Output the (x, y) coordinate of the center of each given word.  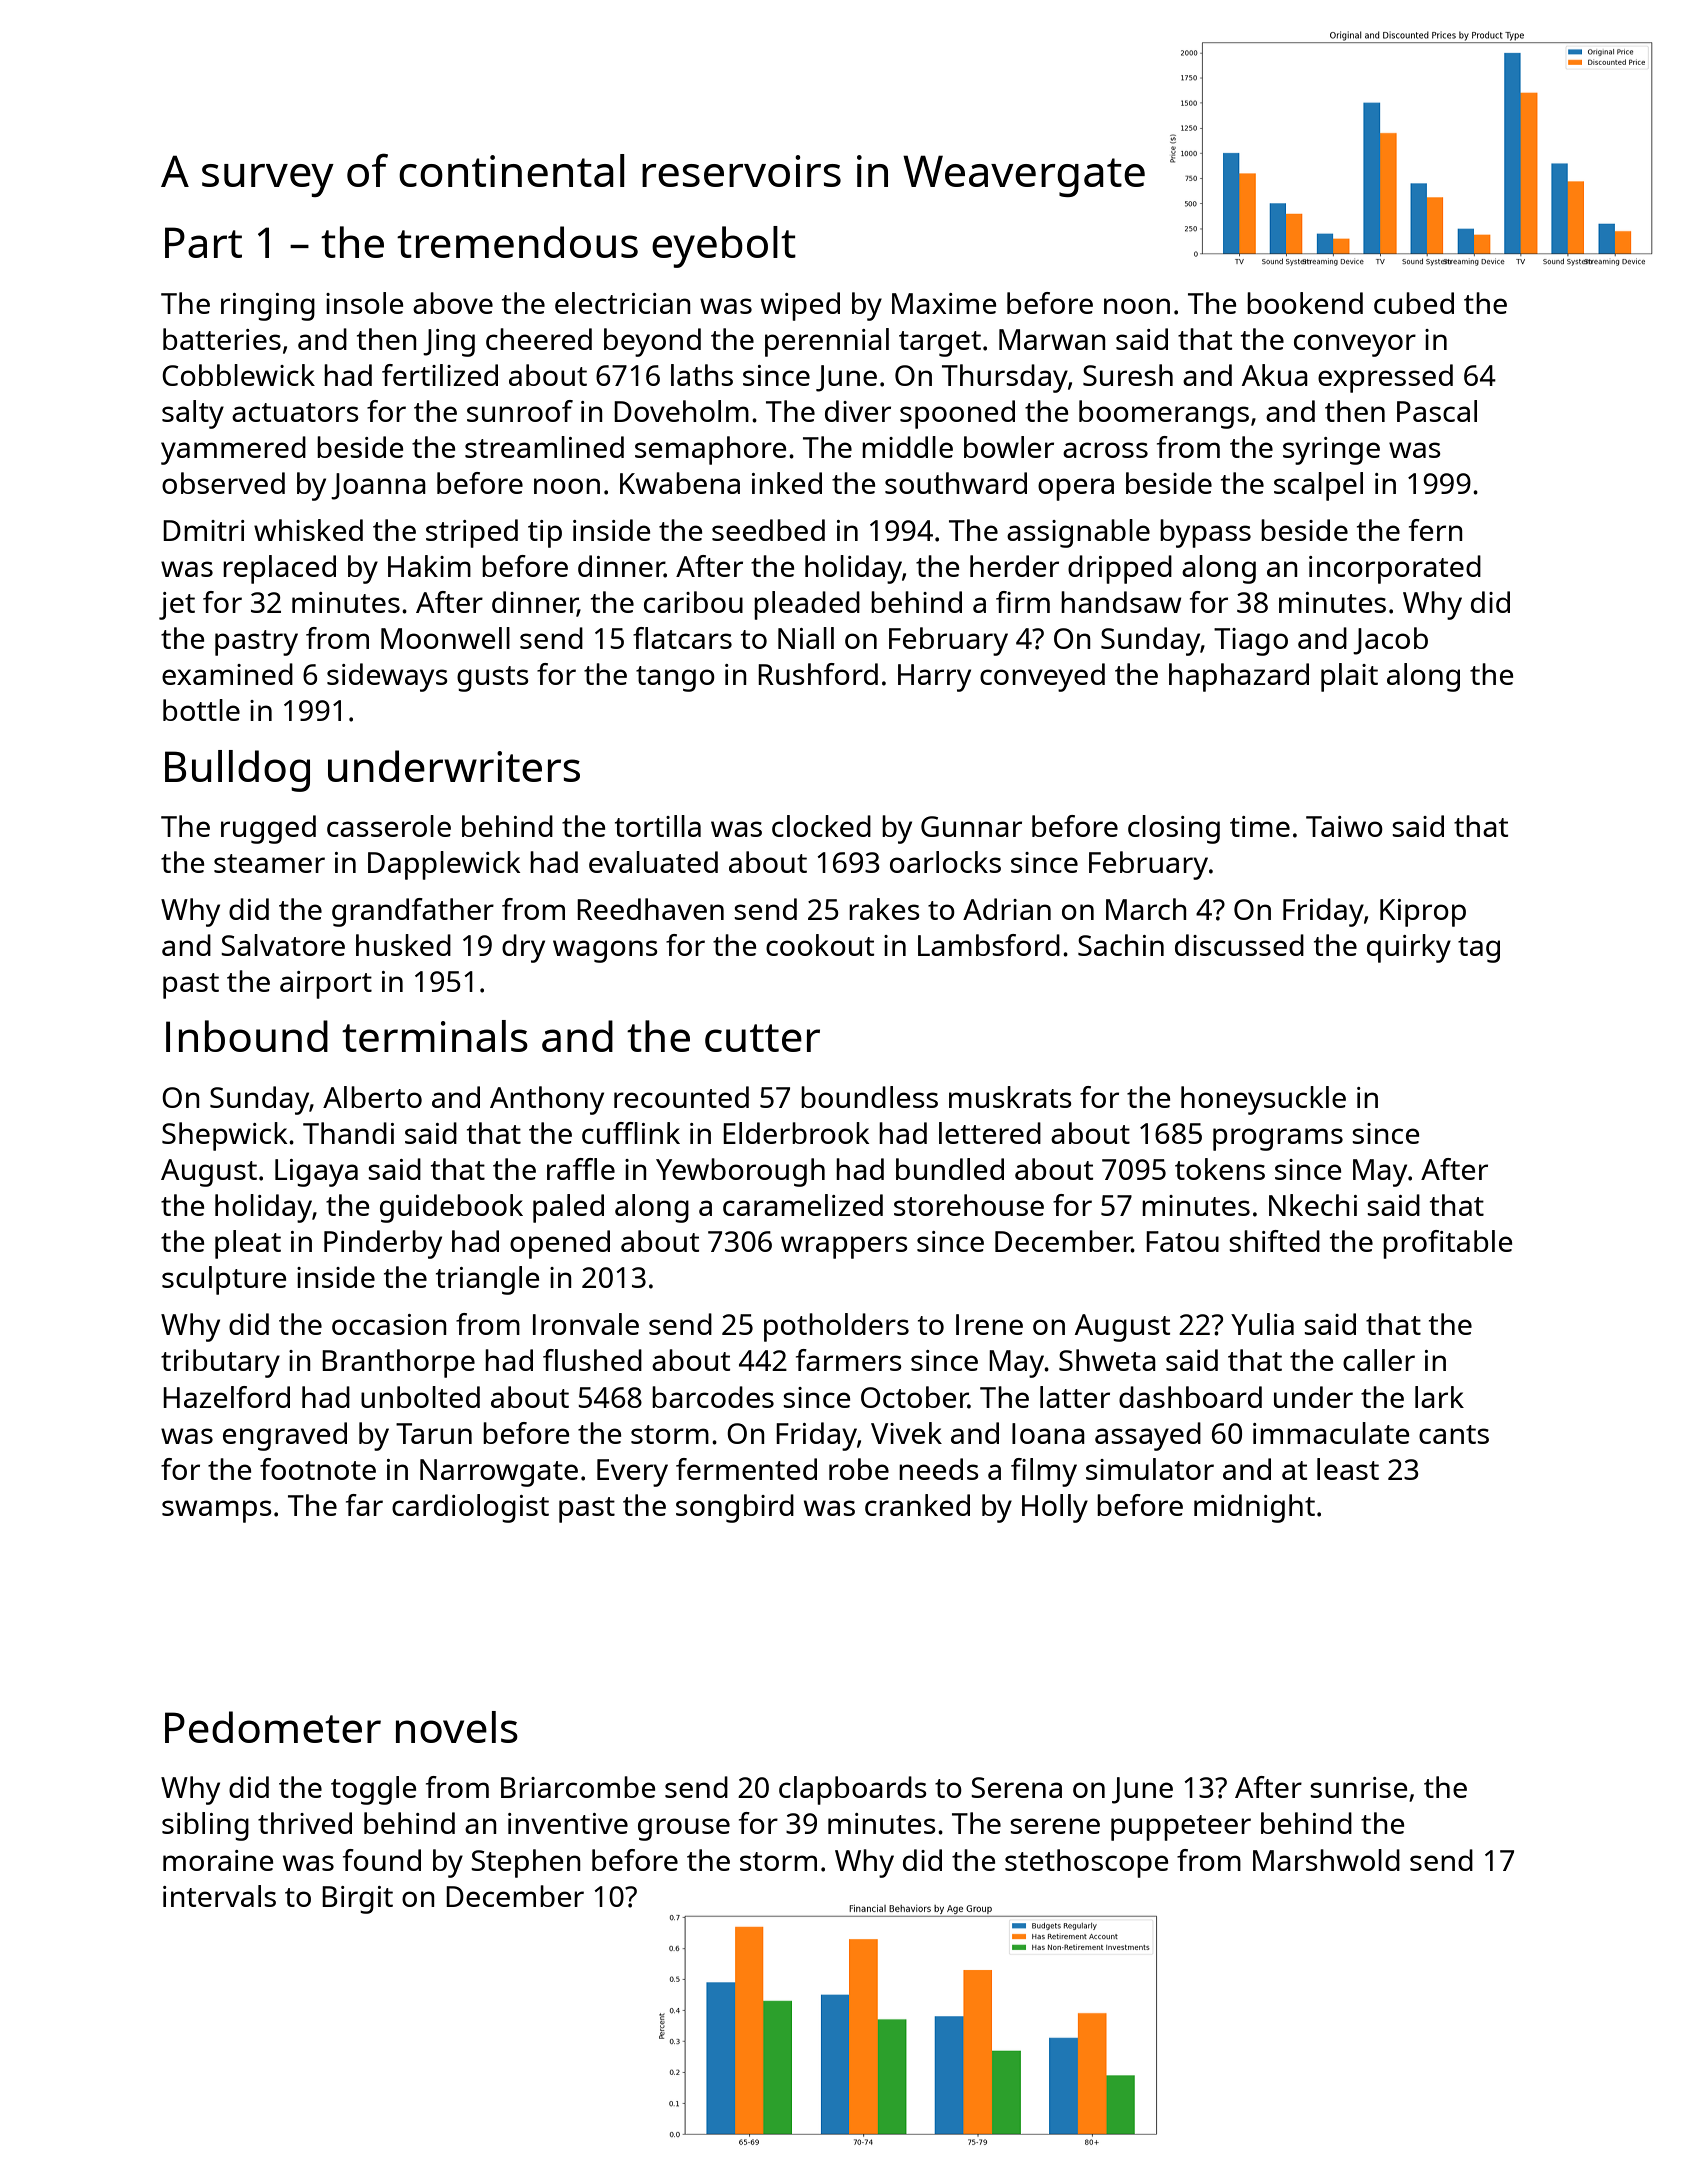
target (940, 344)
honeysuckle (1263, 1100)
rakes (884, 909)
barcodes (713, 1397)
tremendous (517, 242)
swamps (217, 1511)
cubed (1414, 303)
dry (523, 948)
